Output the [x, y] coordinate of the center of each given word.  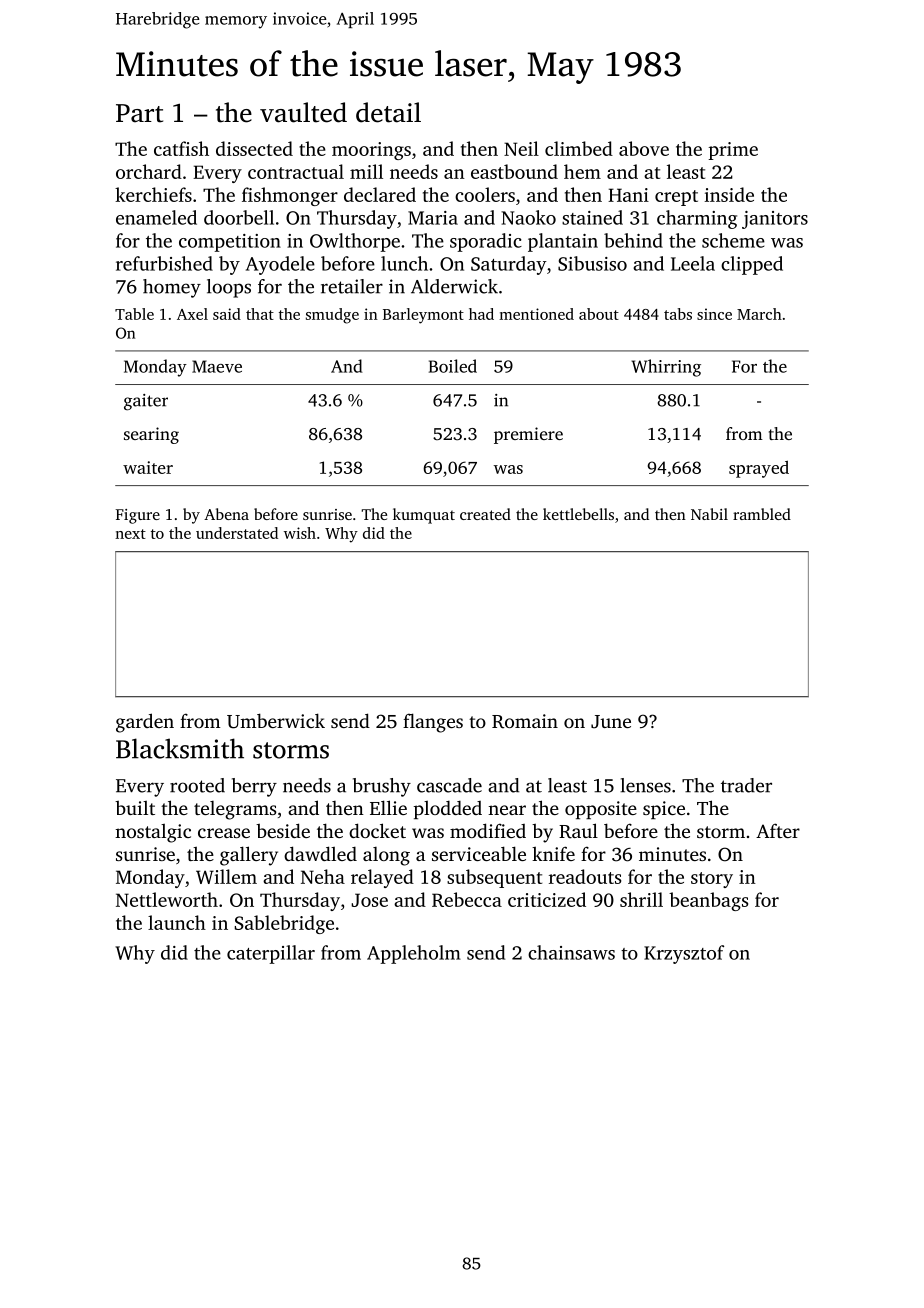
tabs [678, 314]
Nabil [709, 514]
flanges [433, 723]
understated [237, 533]
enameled [156, 217]
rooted [197, 785]
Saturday [509, 265]
